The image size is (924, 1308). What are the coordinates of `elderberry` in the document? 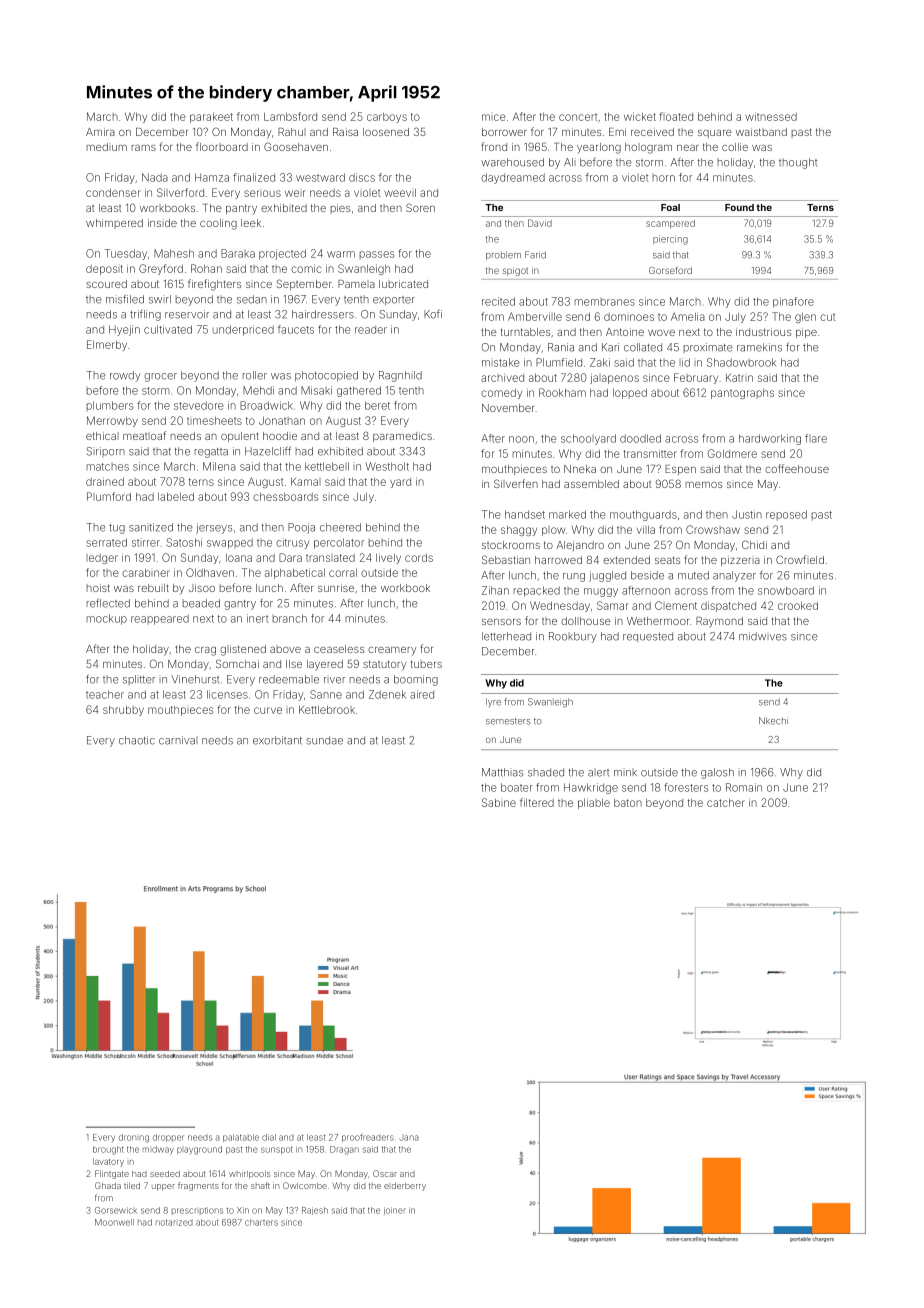 It's located at (405, 1187).
